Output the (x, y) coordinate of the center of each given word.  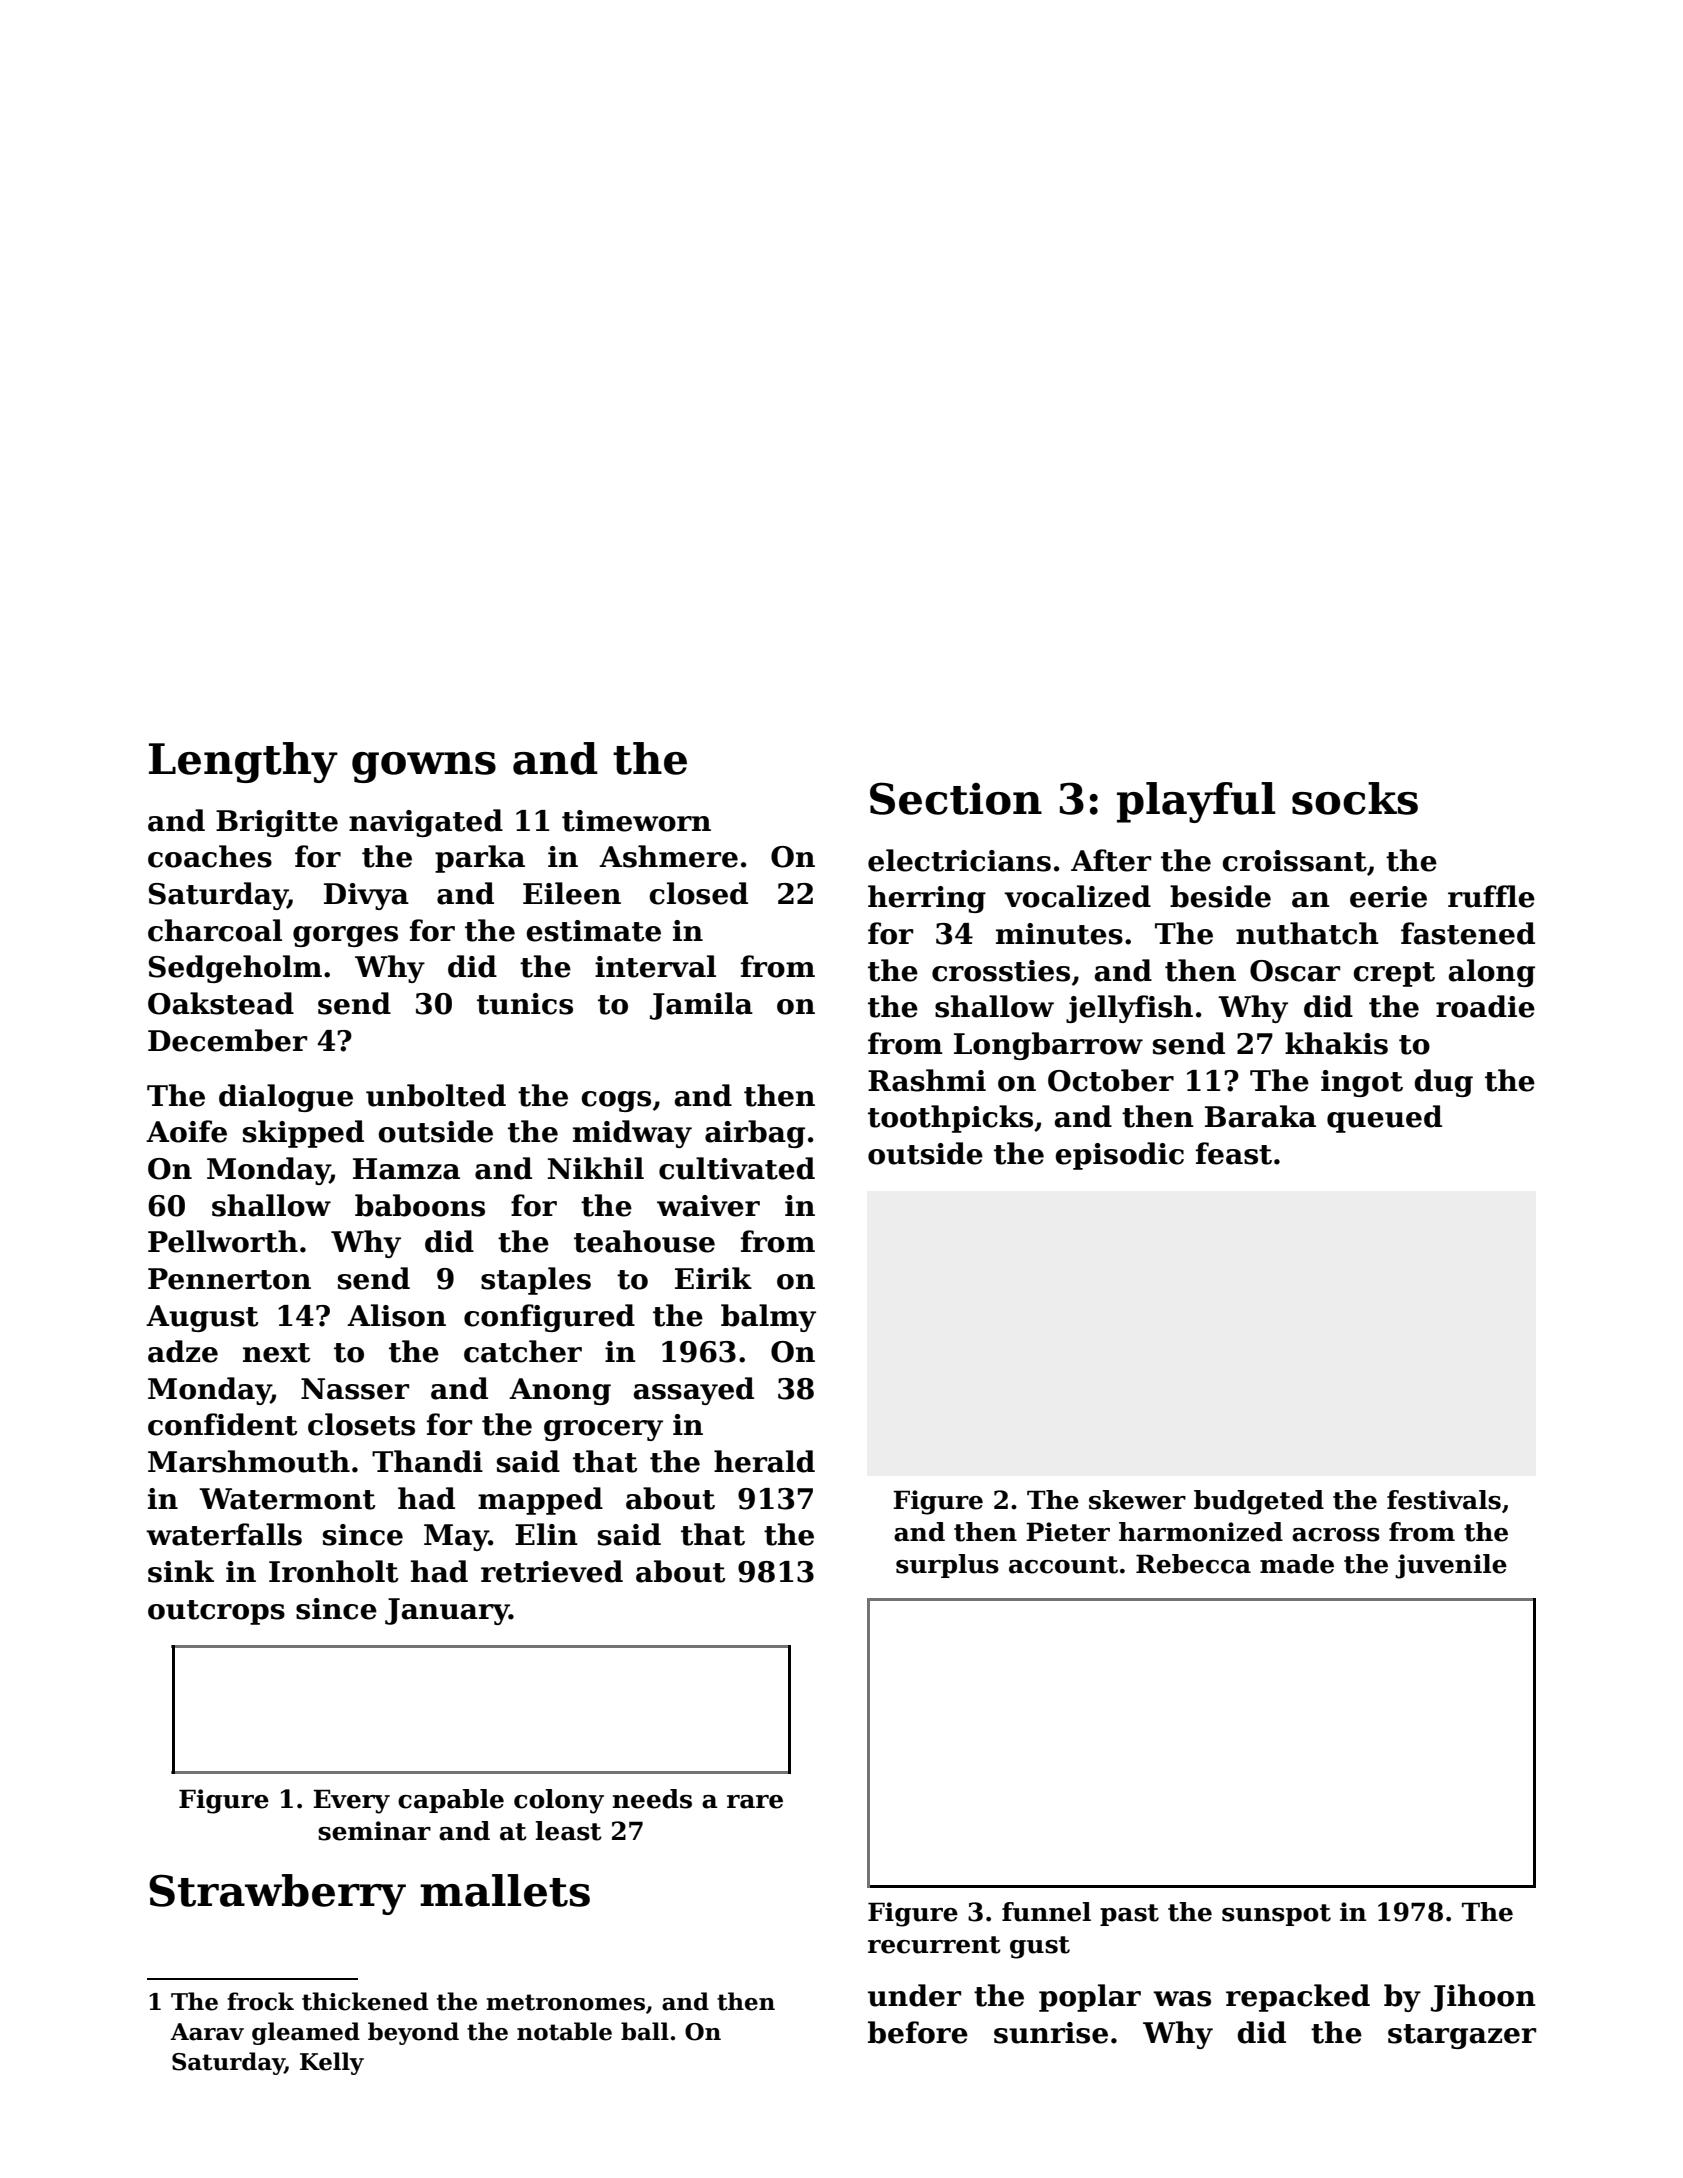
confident (222, 1424)
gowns (424, 767)
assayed (693, 1391)
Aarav (207, 2032)
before (918, 2032)
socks (1355, 798)
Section (956, 798)
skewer (1137, 1500)
